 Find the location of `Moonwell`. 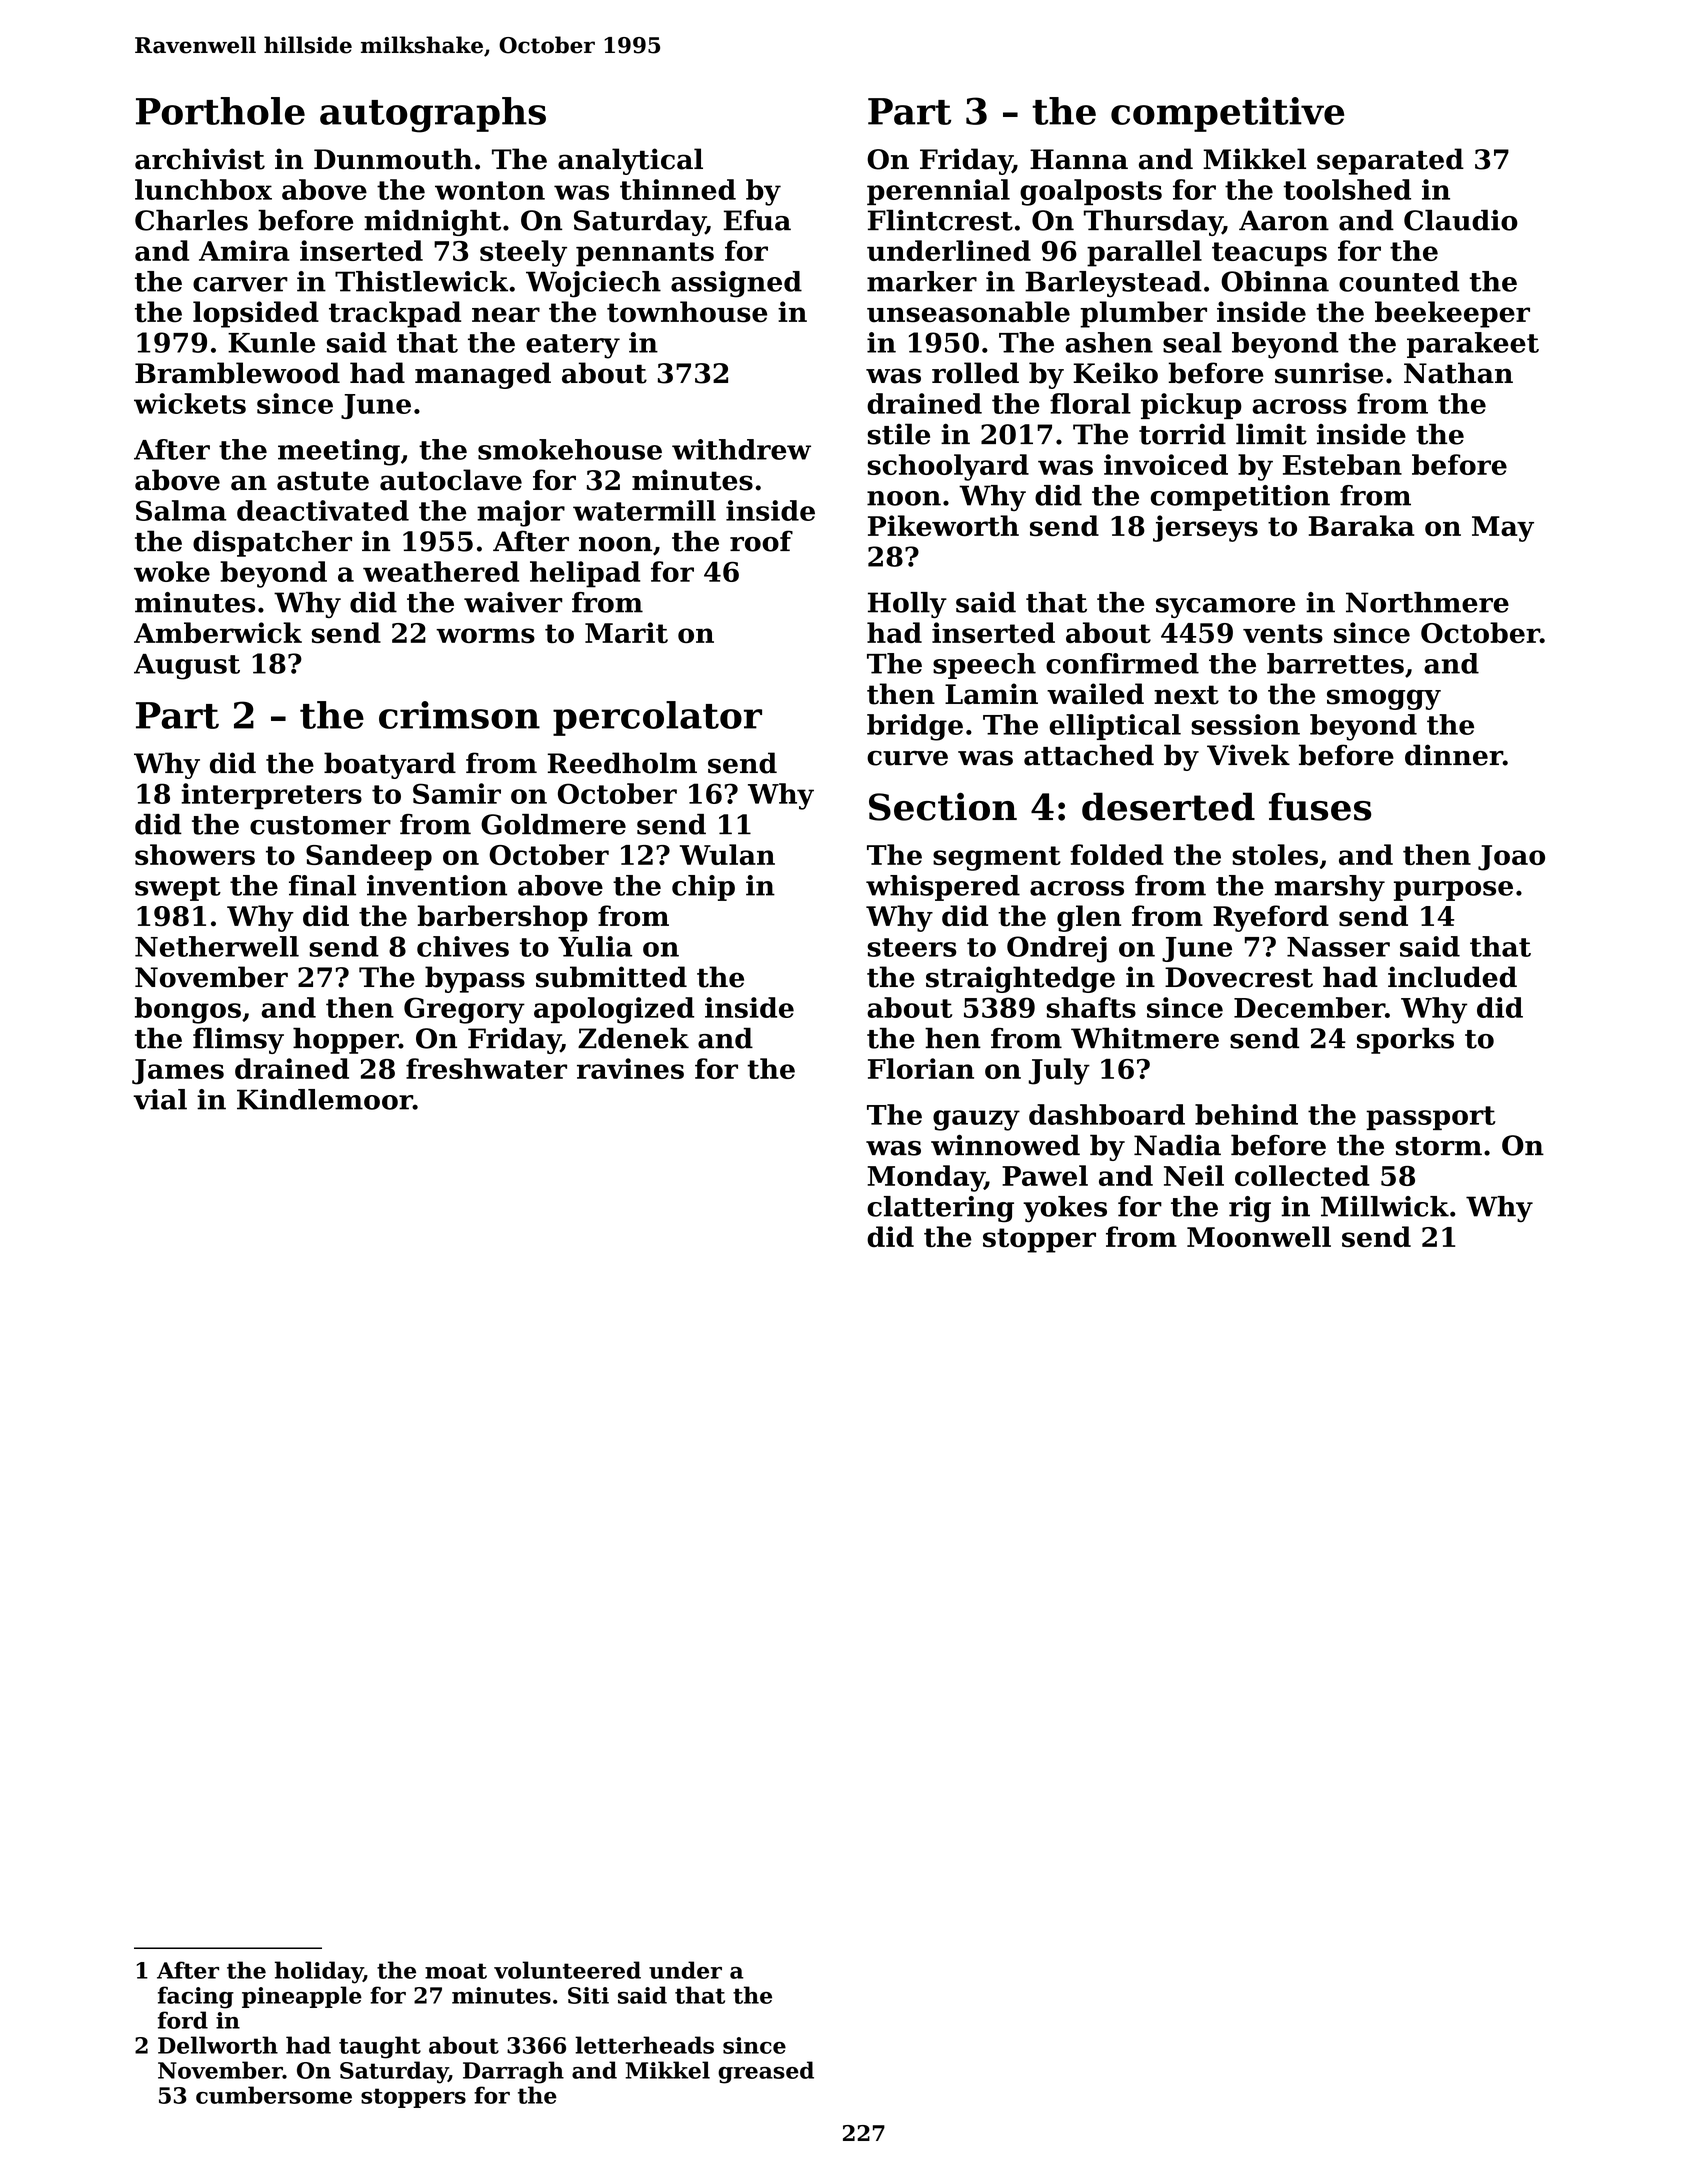

Moonwell is located at coordinates (1259, 1237).
